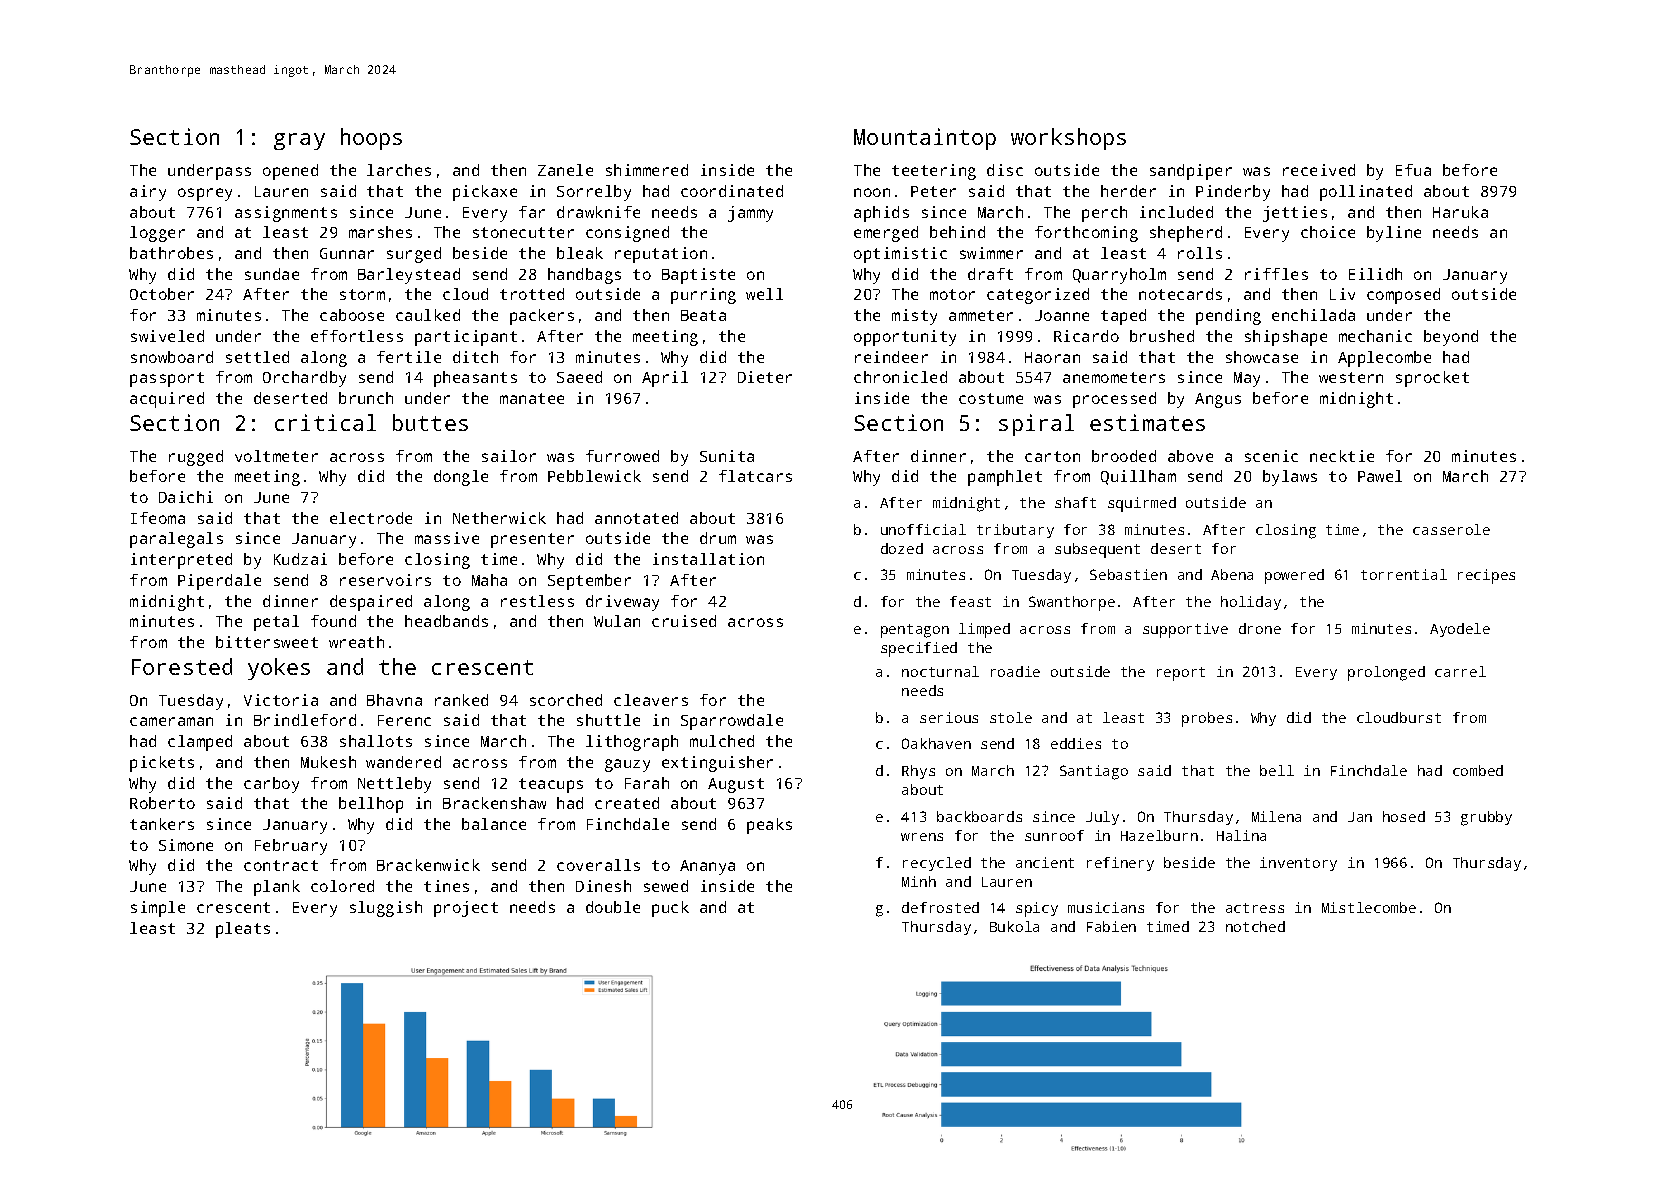 The width and height of the page is (1665, 1177). Describe the element at coordinates (940, 907) in the page. I see `defrosted` at that location.
